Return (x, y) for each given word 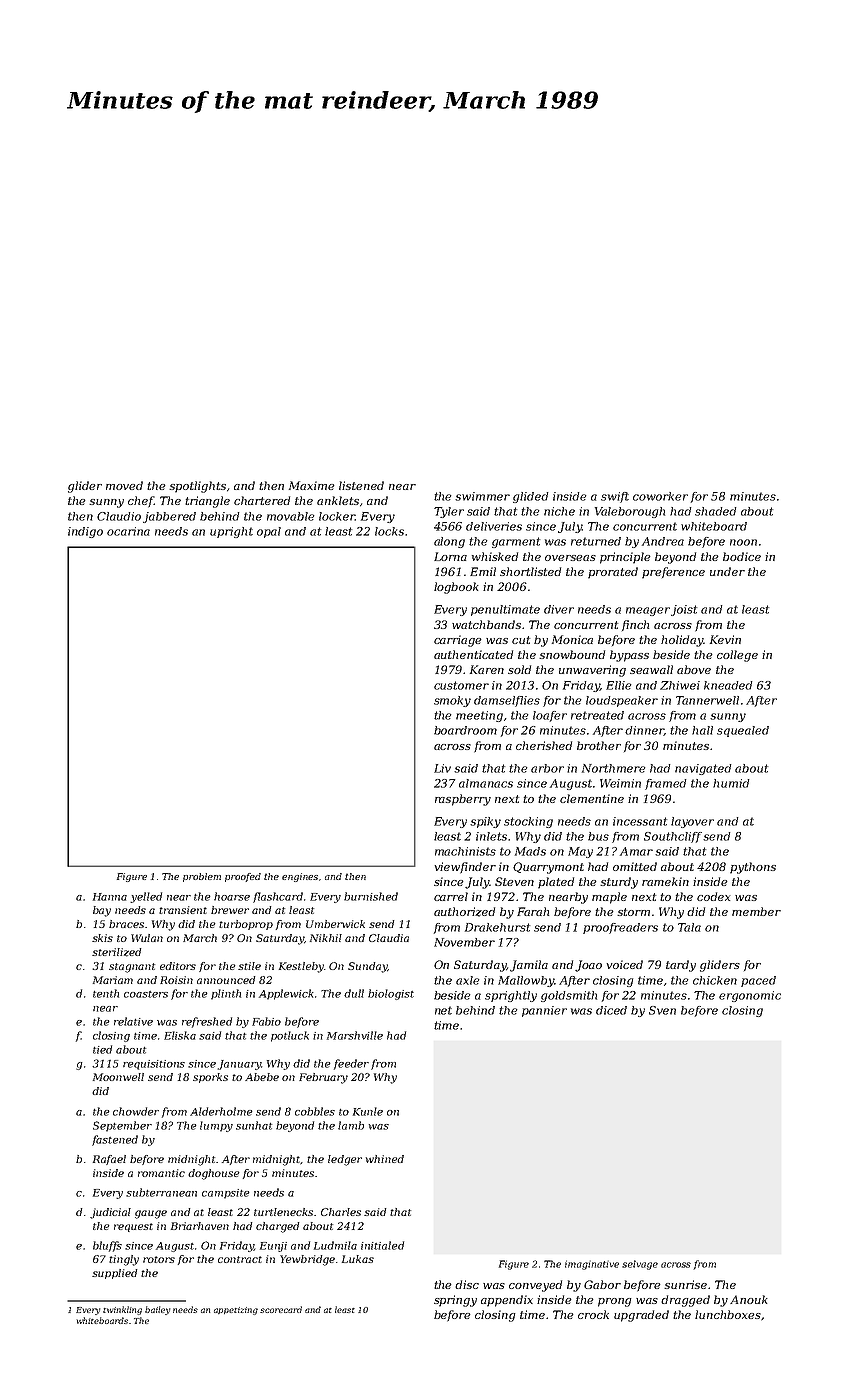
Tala (689, 927)
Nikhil (326, 938)
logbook (456, 588)
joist (684, 610)
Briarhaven (200, 1226)
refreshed (207, 1022)
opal (269, 532)
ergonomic (750, 996)
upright (231, 532)
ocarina (128, 531)
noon (743, 542)
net (443, 1010)
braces (126, 924)
